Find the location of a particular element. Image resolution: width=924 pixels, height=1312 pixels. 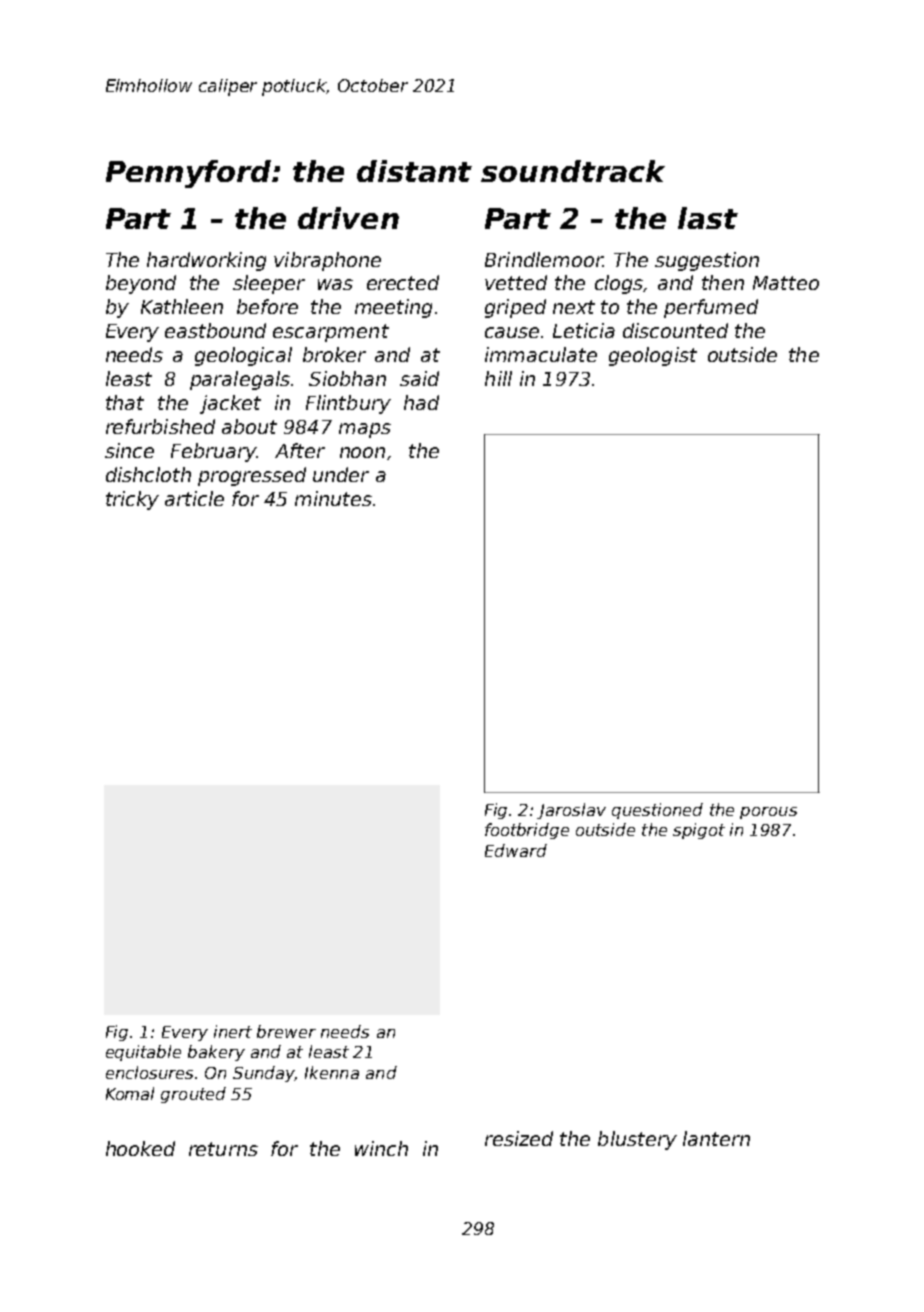

resized is located at coordinates (519, 1138).
